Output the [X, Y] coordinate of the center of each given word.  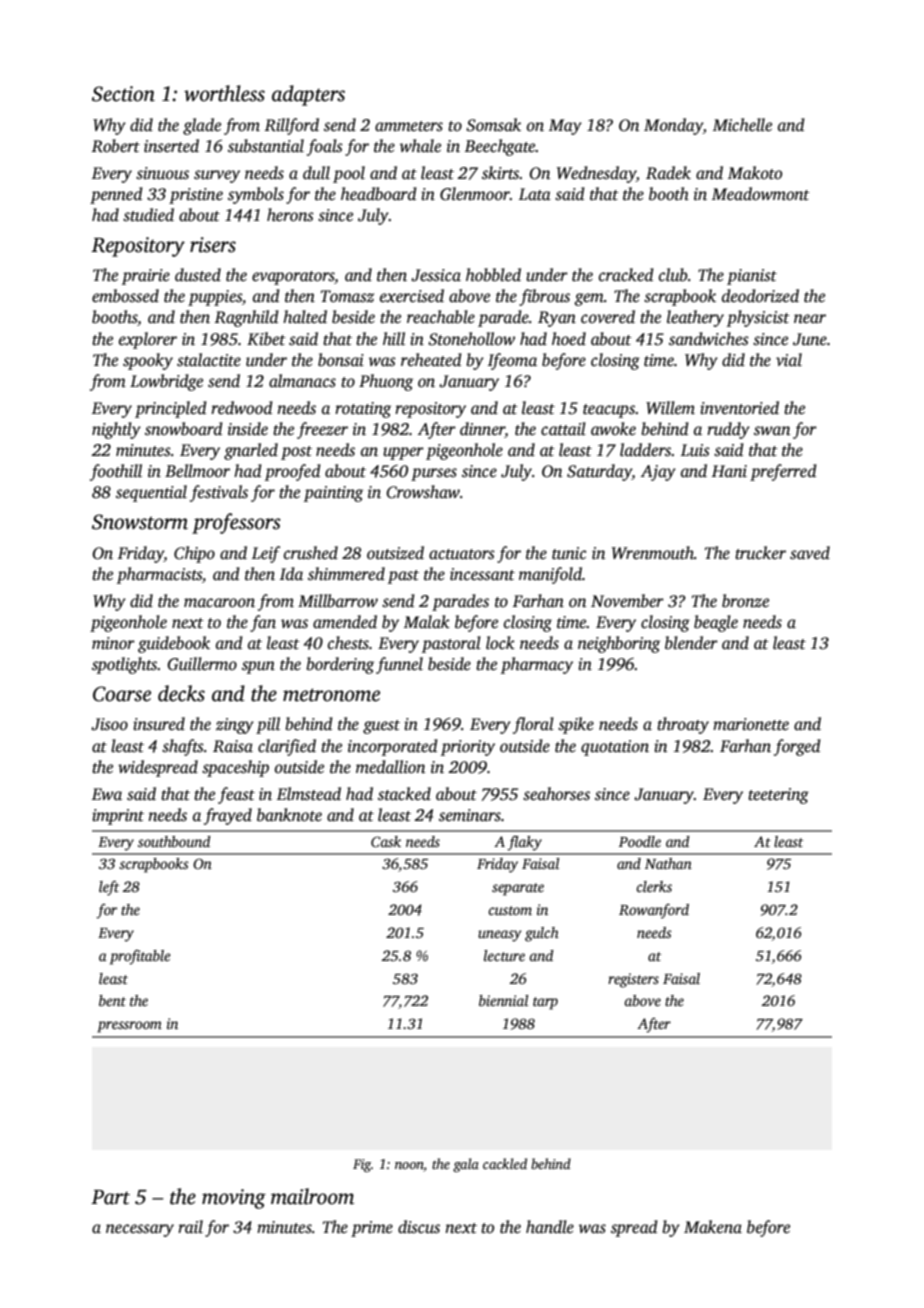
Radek [668, 173]
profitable [140, 957]
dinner [482, 430]
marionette [751, 724]
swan [772, 431]
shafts [183, 747]
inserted [171, 146]
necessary [140, 1230]
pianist [752, 277]
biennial [503, 1000]
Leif [266, 554]
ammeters [409, 126]
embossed [125, 296]
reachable [441, 317]
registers [633, 980]
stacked [404, 794]
